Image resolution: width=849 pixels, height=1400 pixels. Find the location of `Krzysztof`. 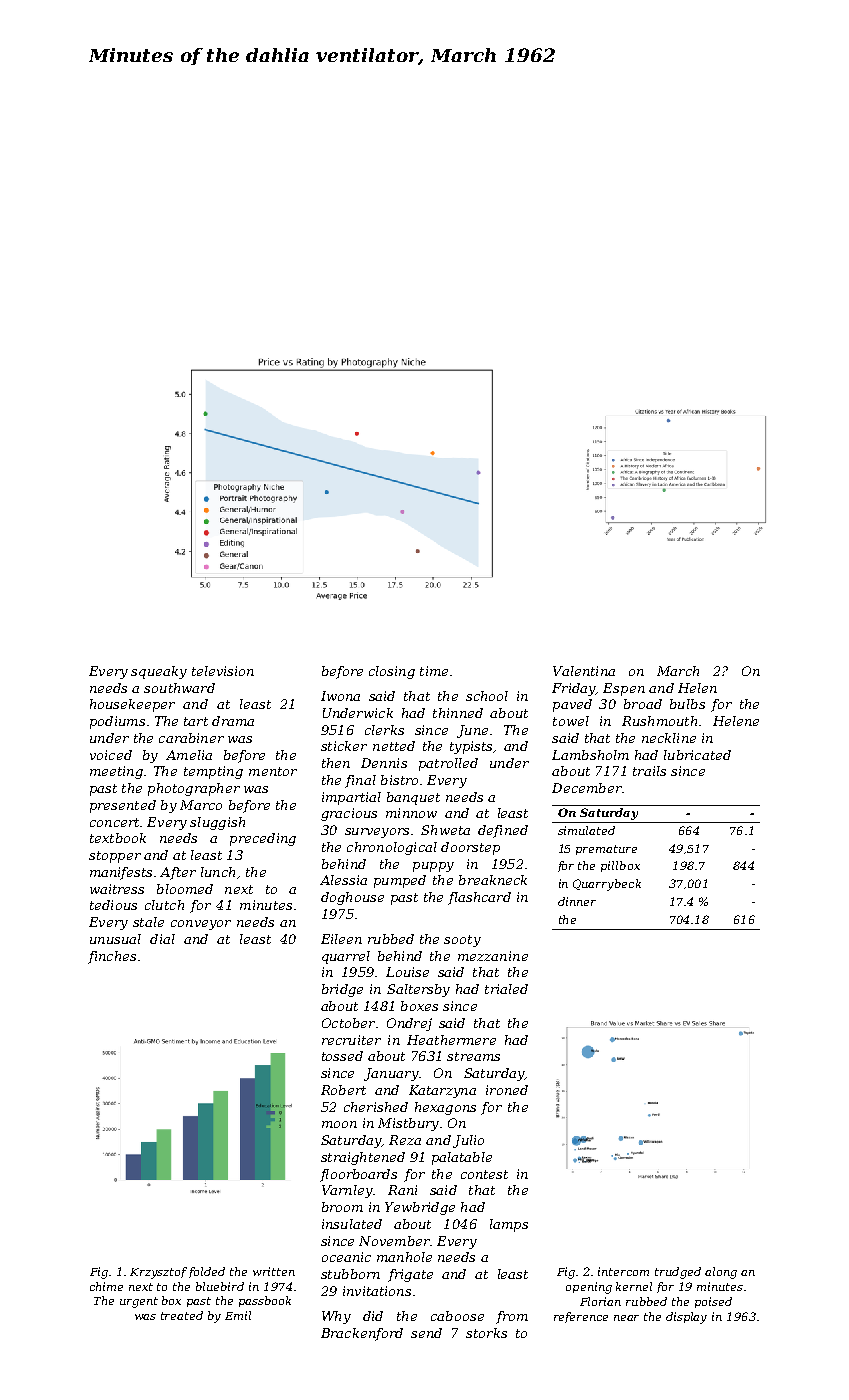

Krzysztof is located at coordinates (158, 1273).
